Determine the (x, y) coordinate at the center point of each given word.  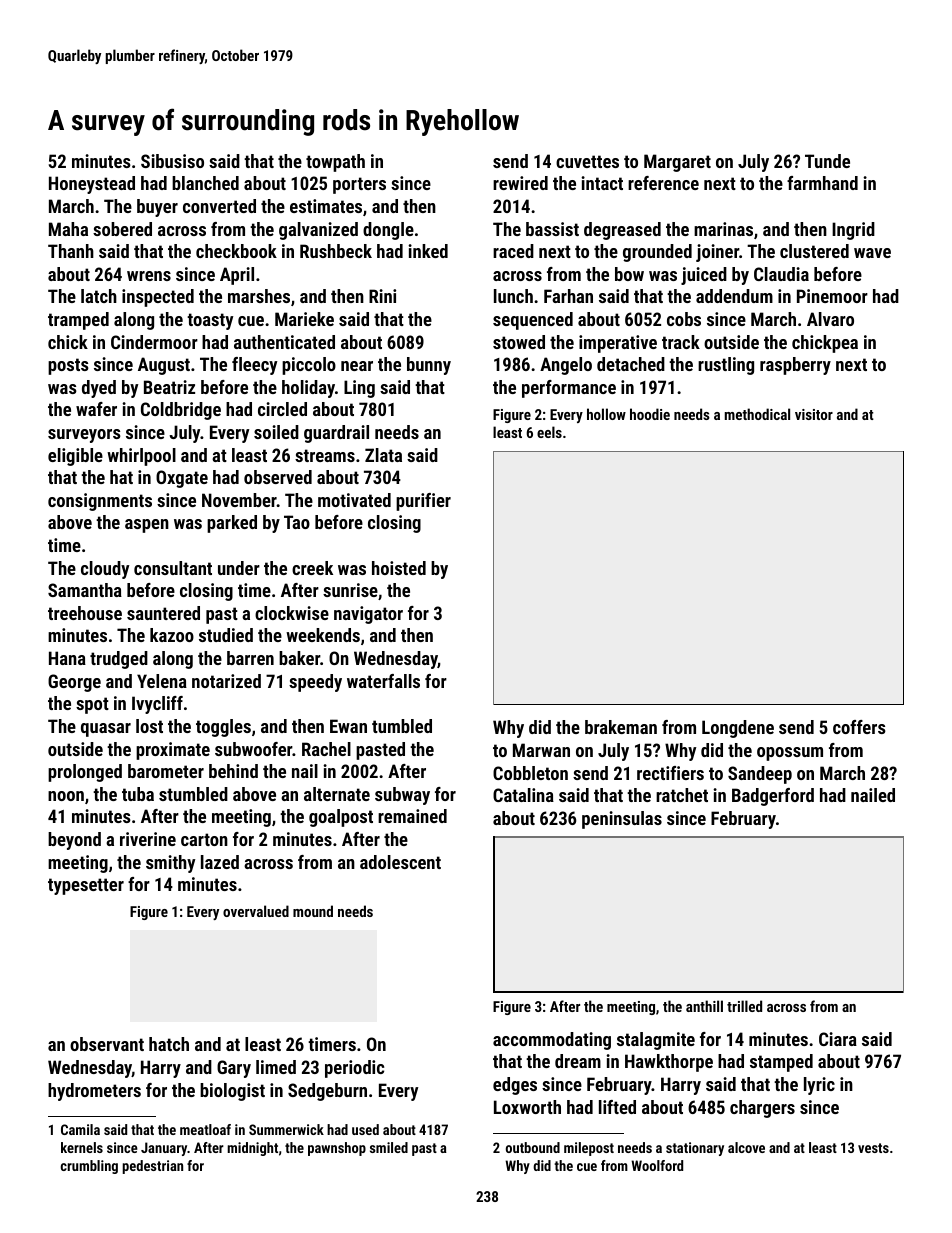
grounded (657, 253)
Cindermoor (154, 342)
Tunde (827, 161)
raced (513, 251)
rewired (520, 183)
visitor (814, 414)
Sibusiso (172, 161)
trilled (744, 1006)
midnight (252, 1149)
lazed (220, 862)
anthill (704, 1006)
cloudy (105, 570)
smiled (389, 1147)
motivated (354, 500)
